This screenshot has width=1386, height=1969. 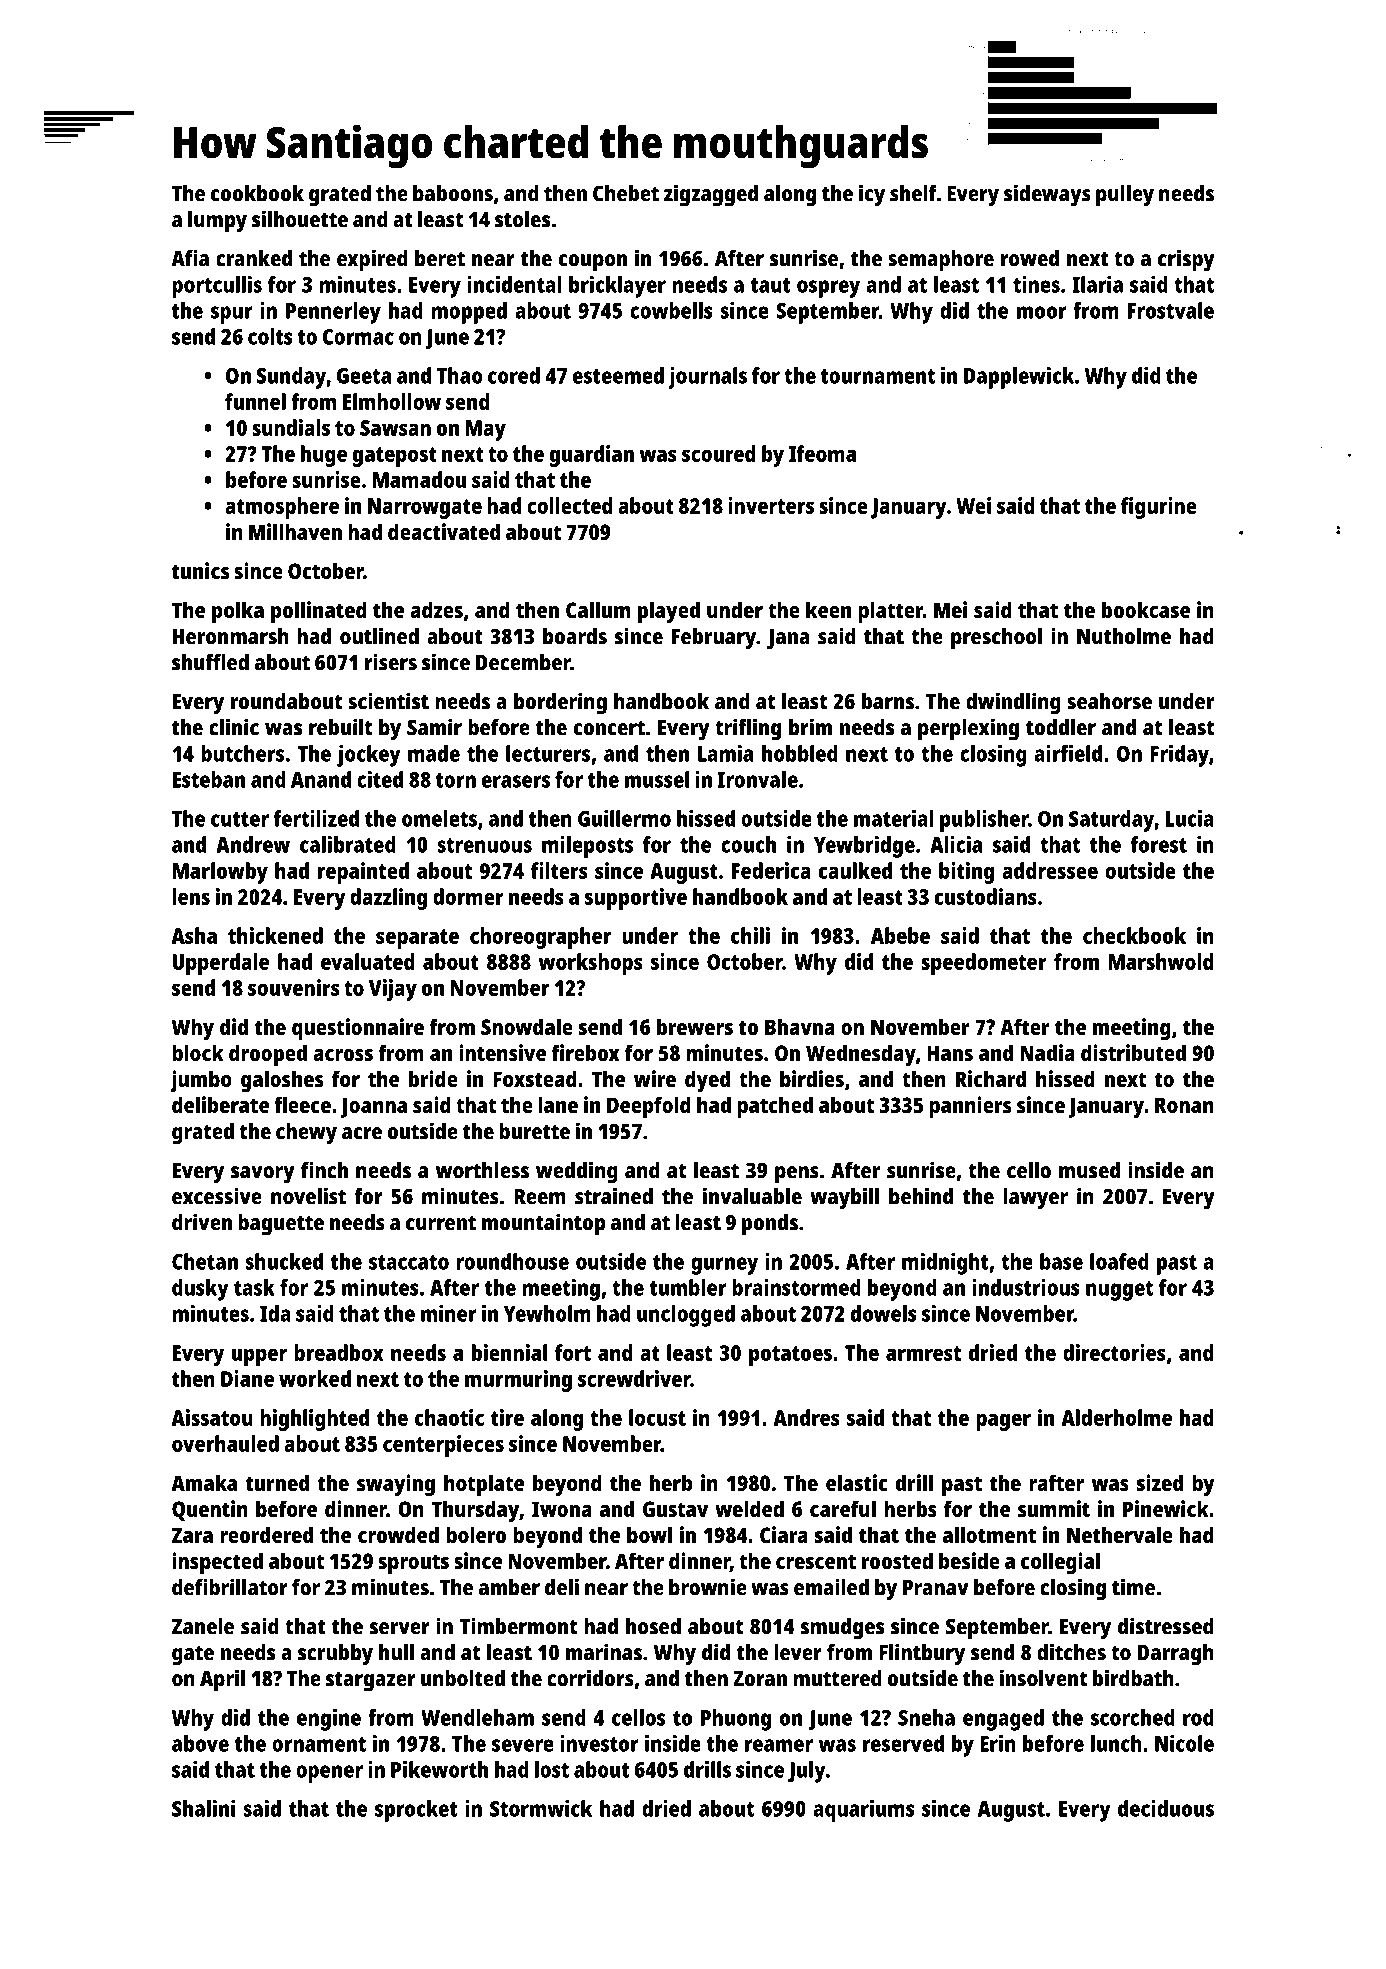 What do you see at coordinates (966, 873) in the screenshot?
I see `biting` at bounding box center [966, 873].
